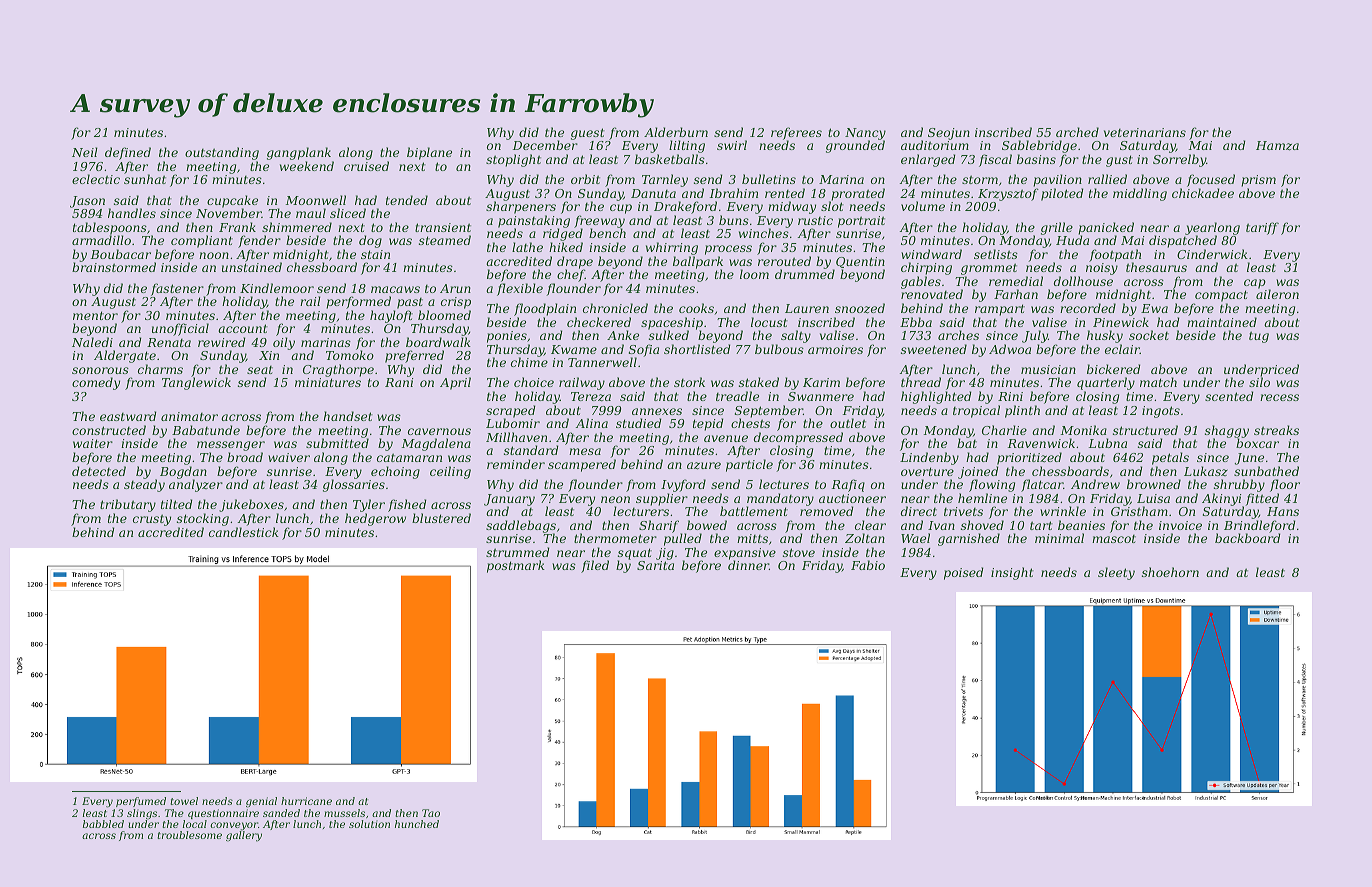 The width and height of the page is (1372, 887). What do you see at coordinates (1277, 146) in the page?
I see `Hamza` at bounding box center [1277, 146].
